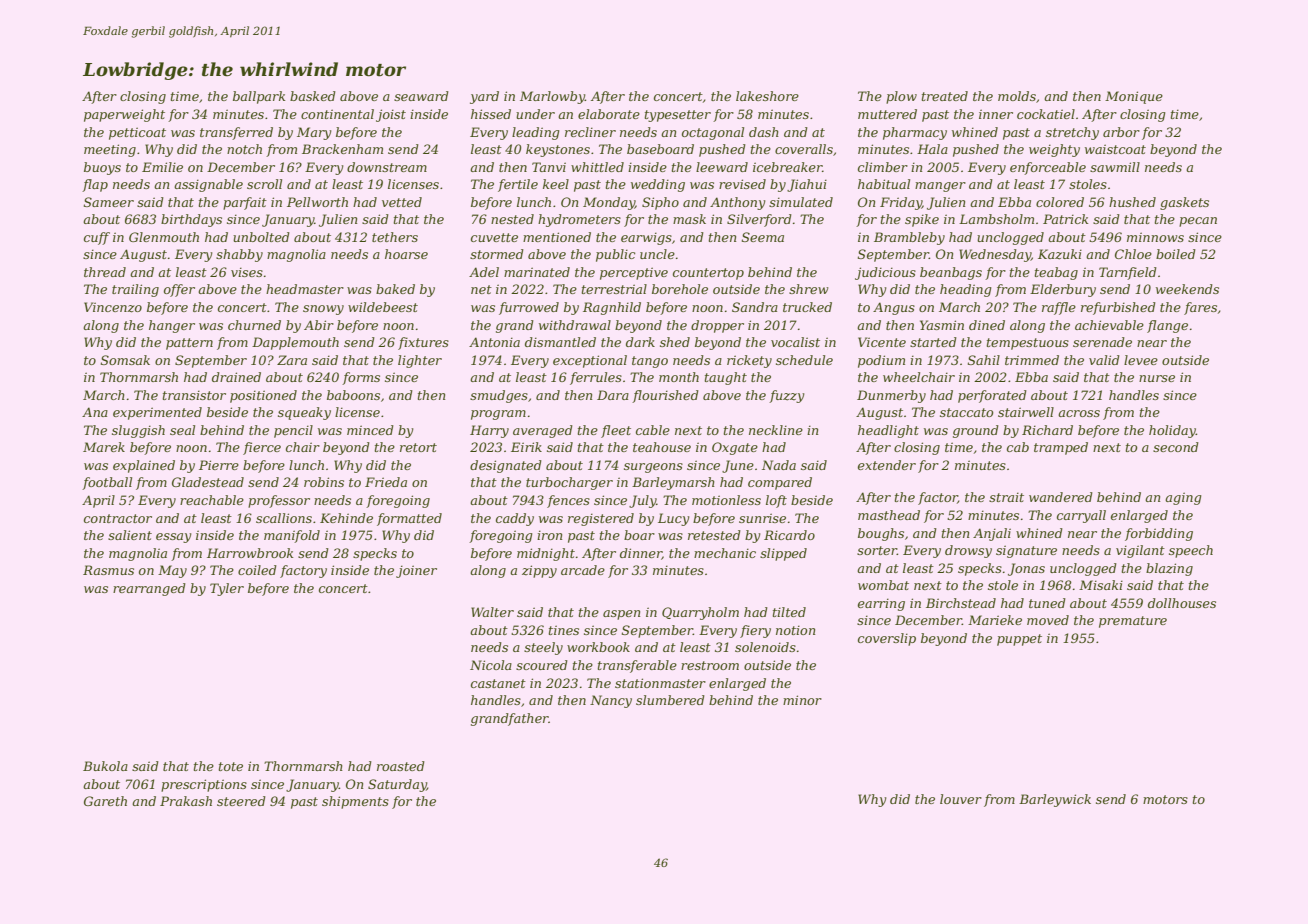  Describe the element at coordinates (887, 465) in the document. I see `extender` at that location.
